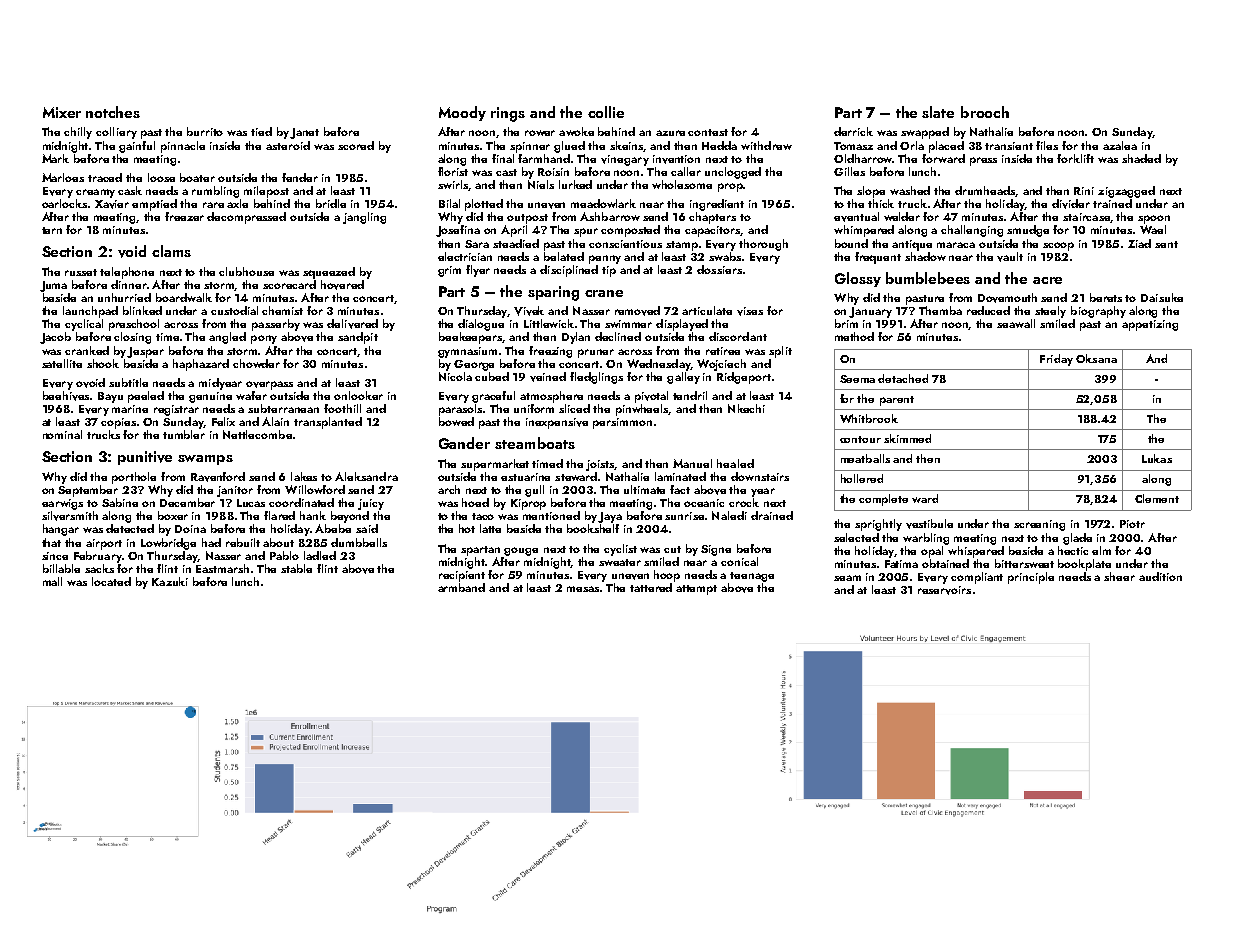 The height and width of the screenshot is (952, 1233). What do you see at coordinates (708, 132) in the screenshot?
I see `contest` at bounding box center [708, 132].
